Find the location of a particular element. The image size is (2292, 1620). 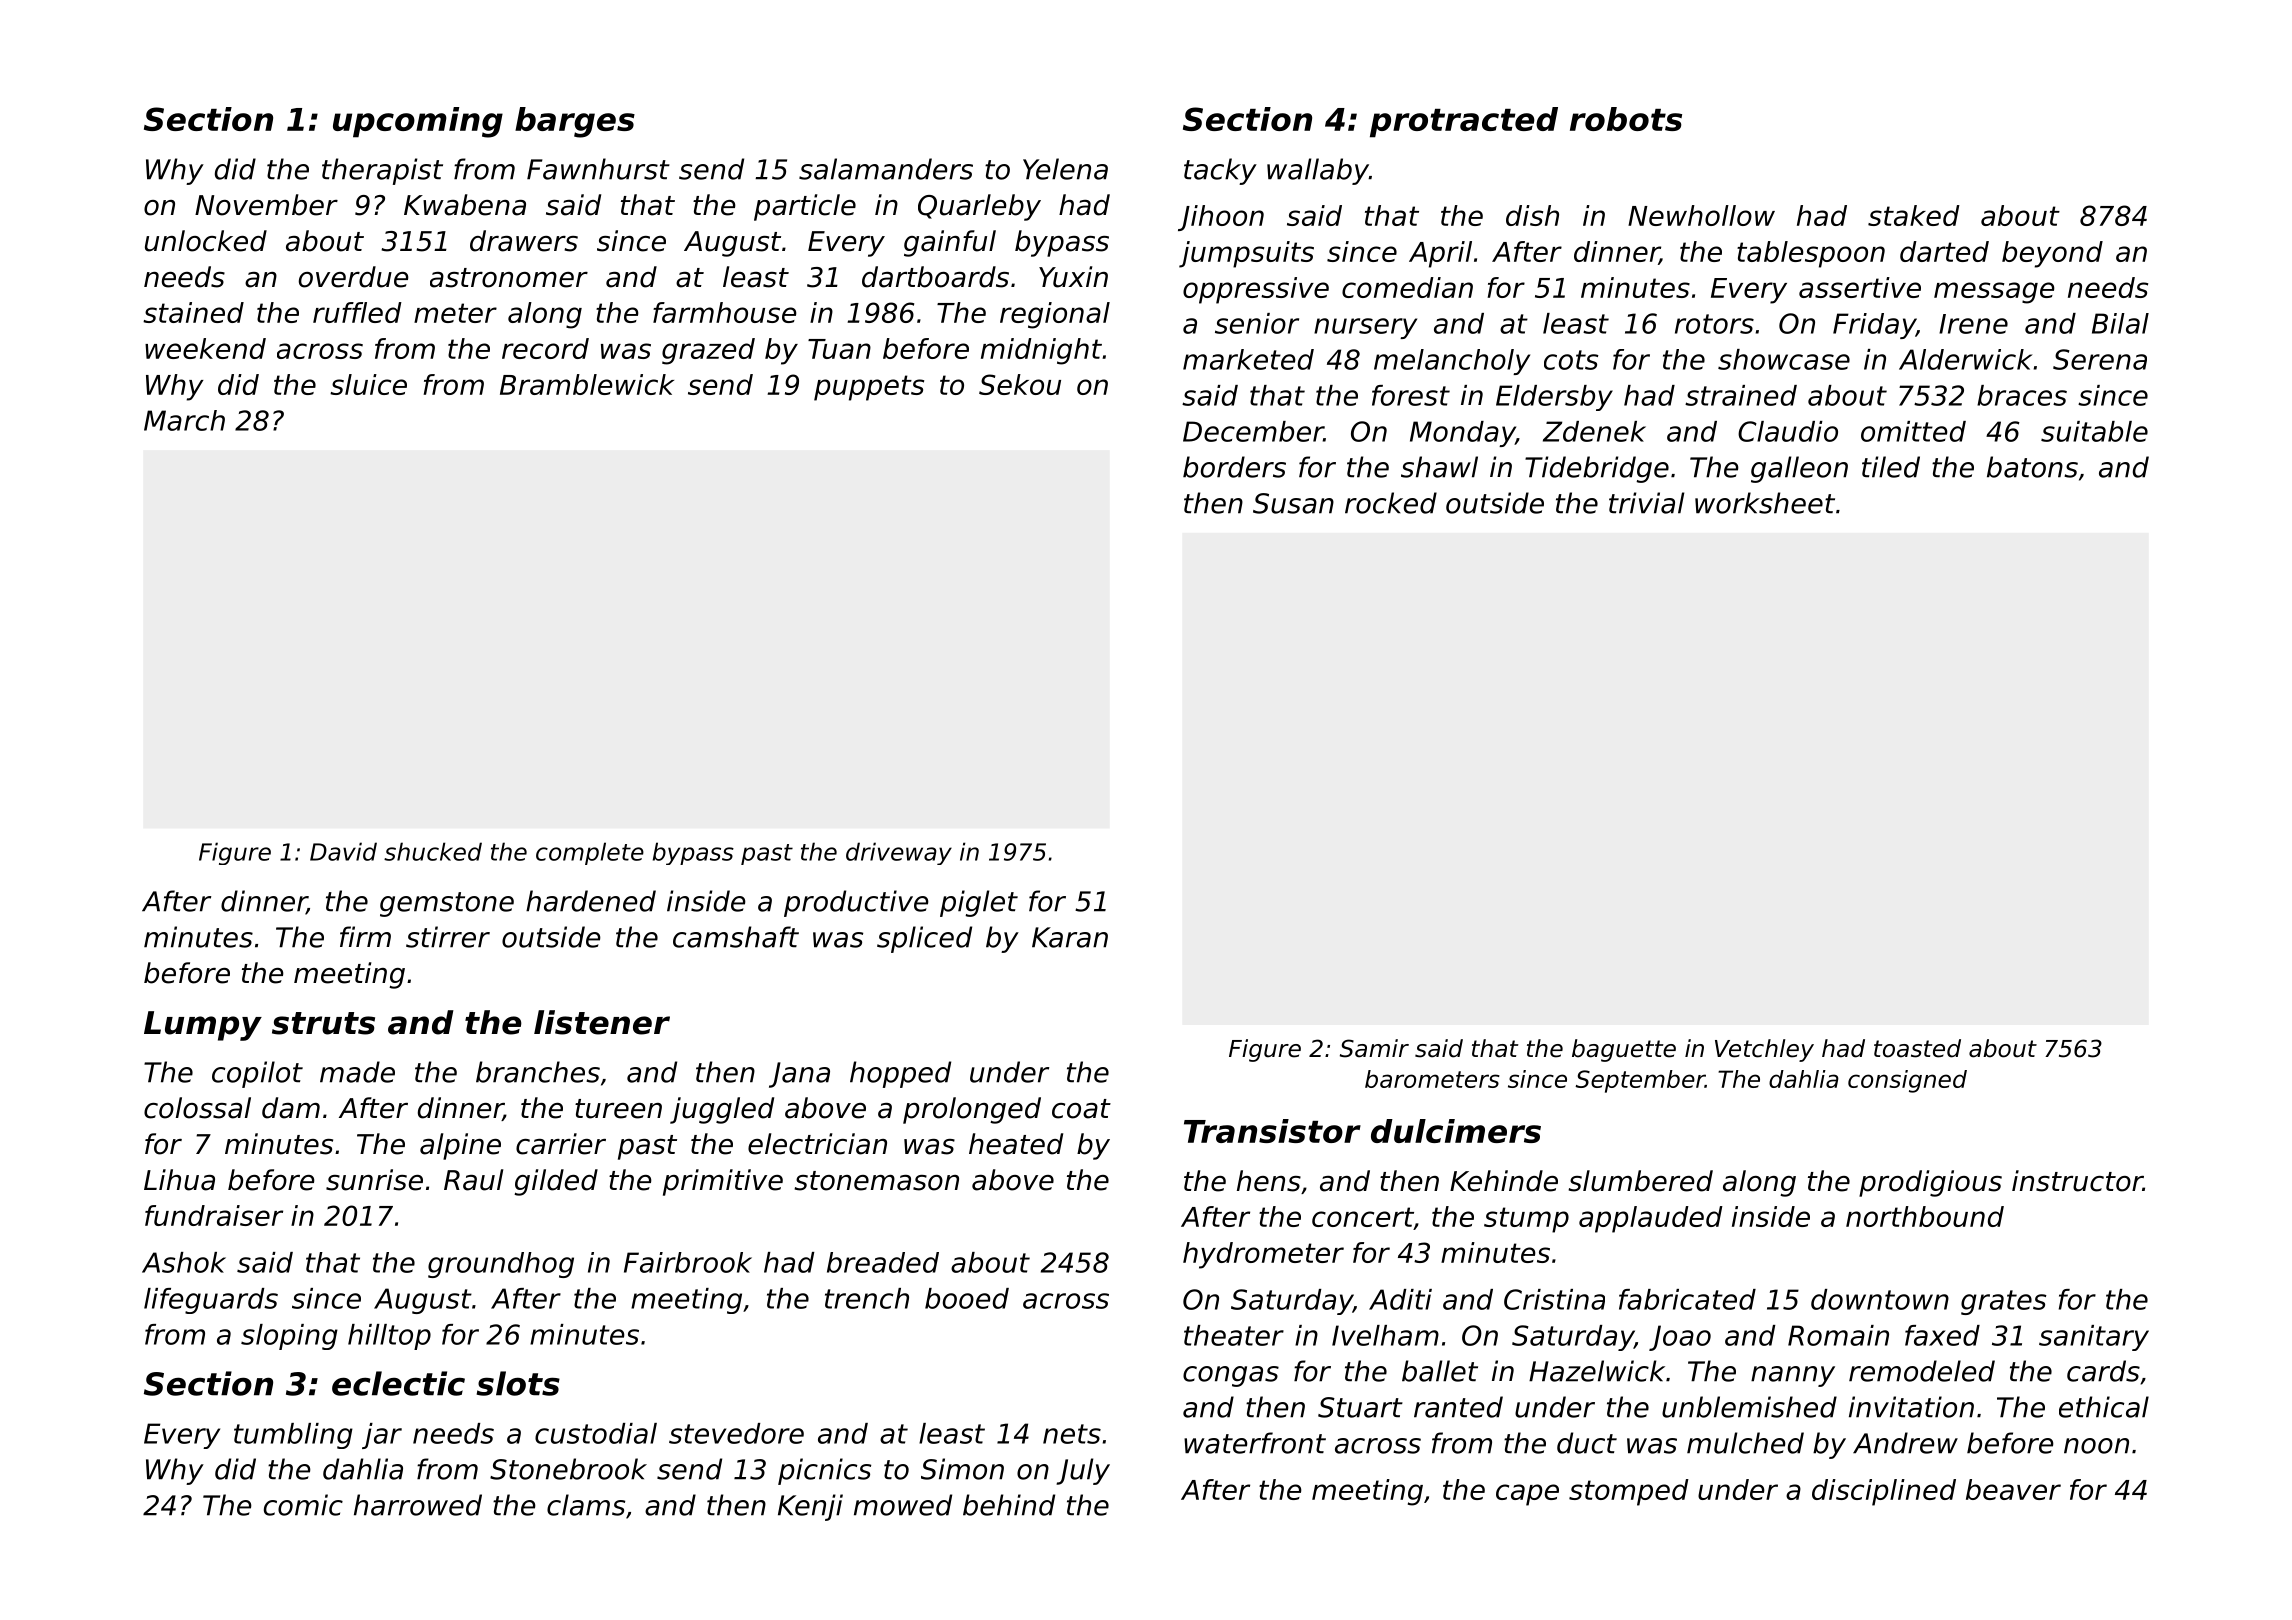

disciplined is located at coordinates (1884, 1492).
